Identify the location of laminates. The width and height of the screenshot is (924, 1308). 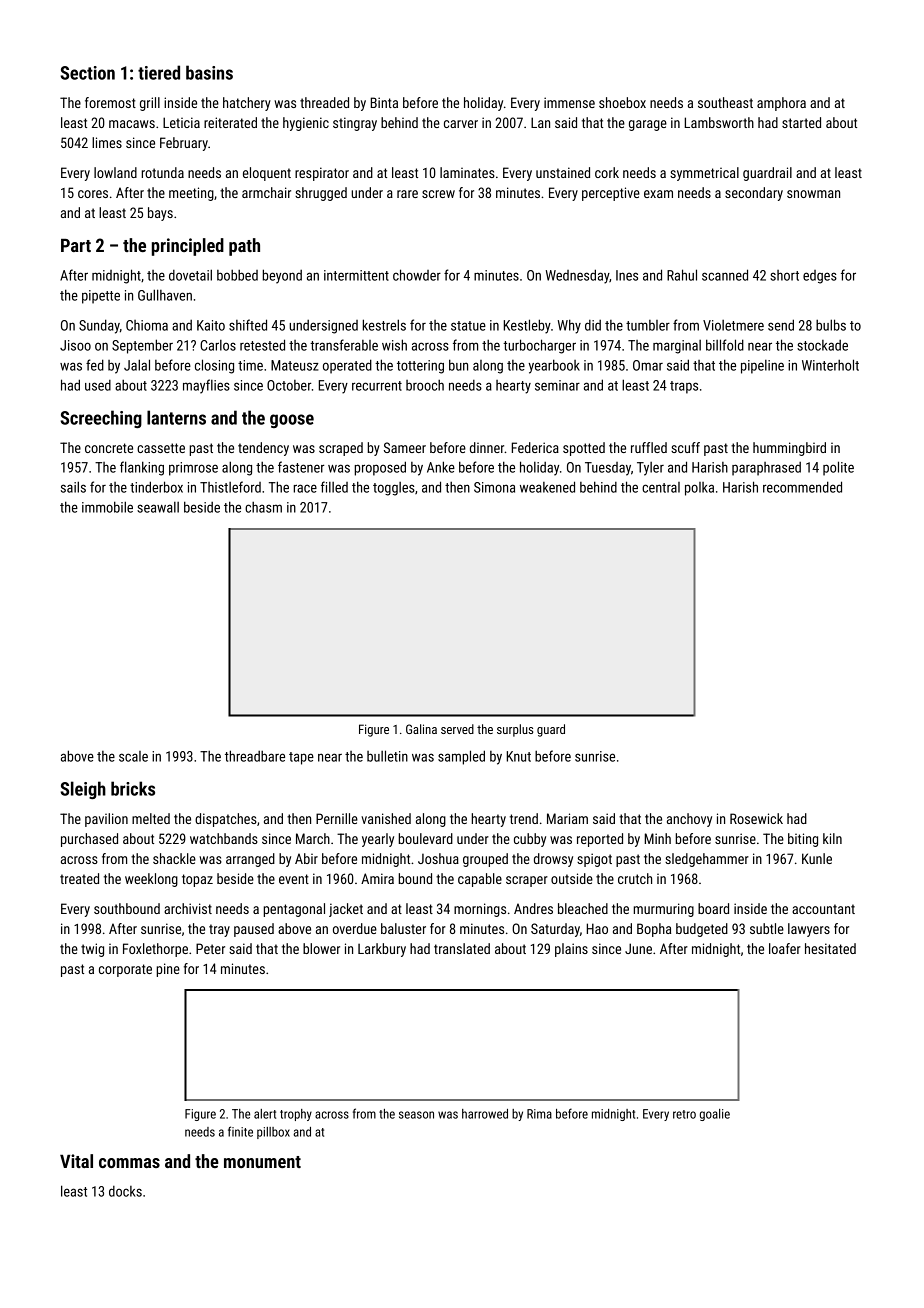
(467, 172).
